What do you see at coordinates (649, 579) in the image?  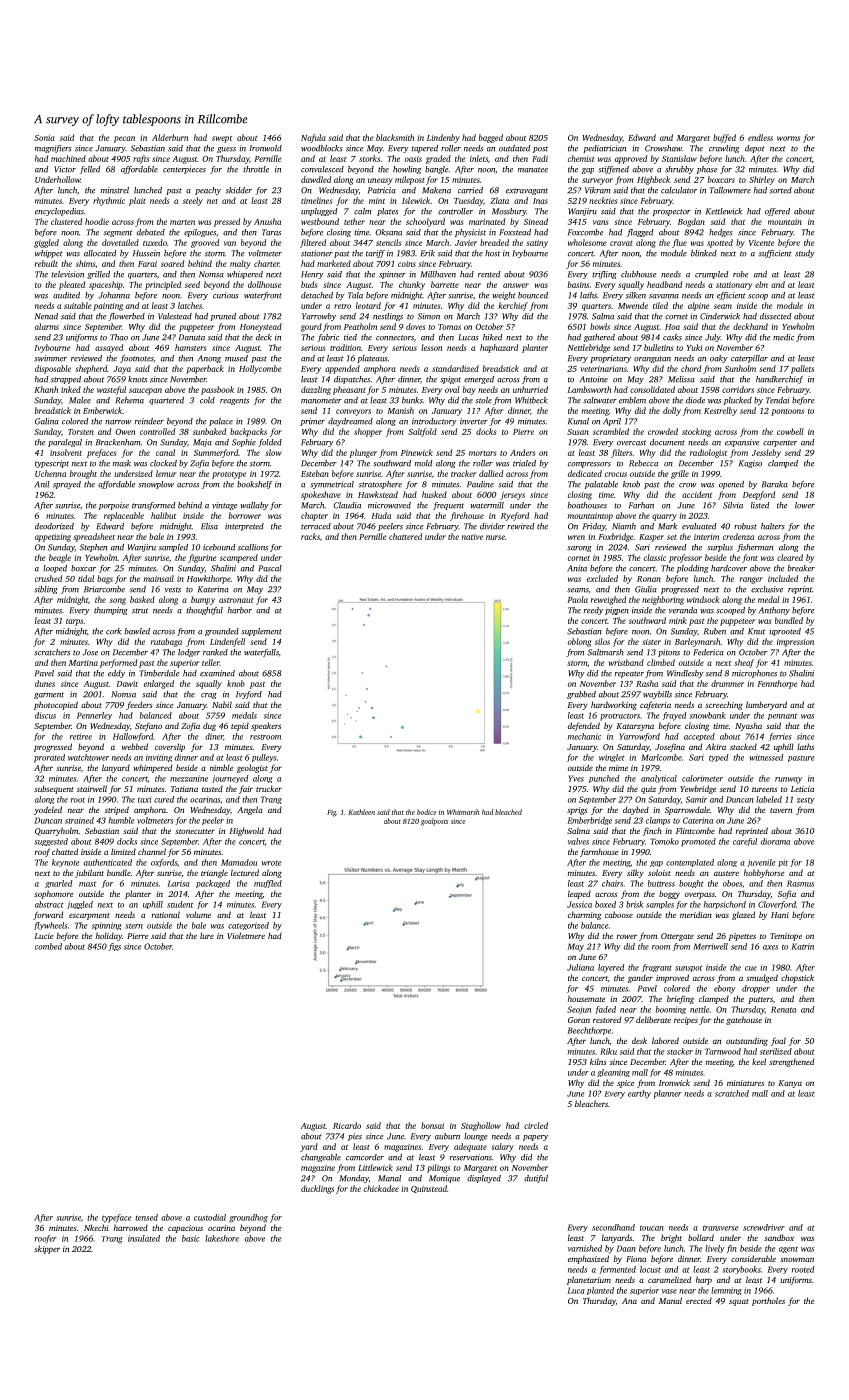 I see `Ronan` at bounding box center [649, 579].
